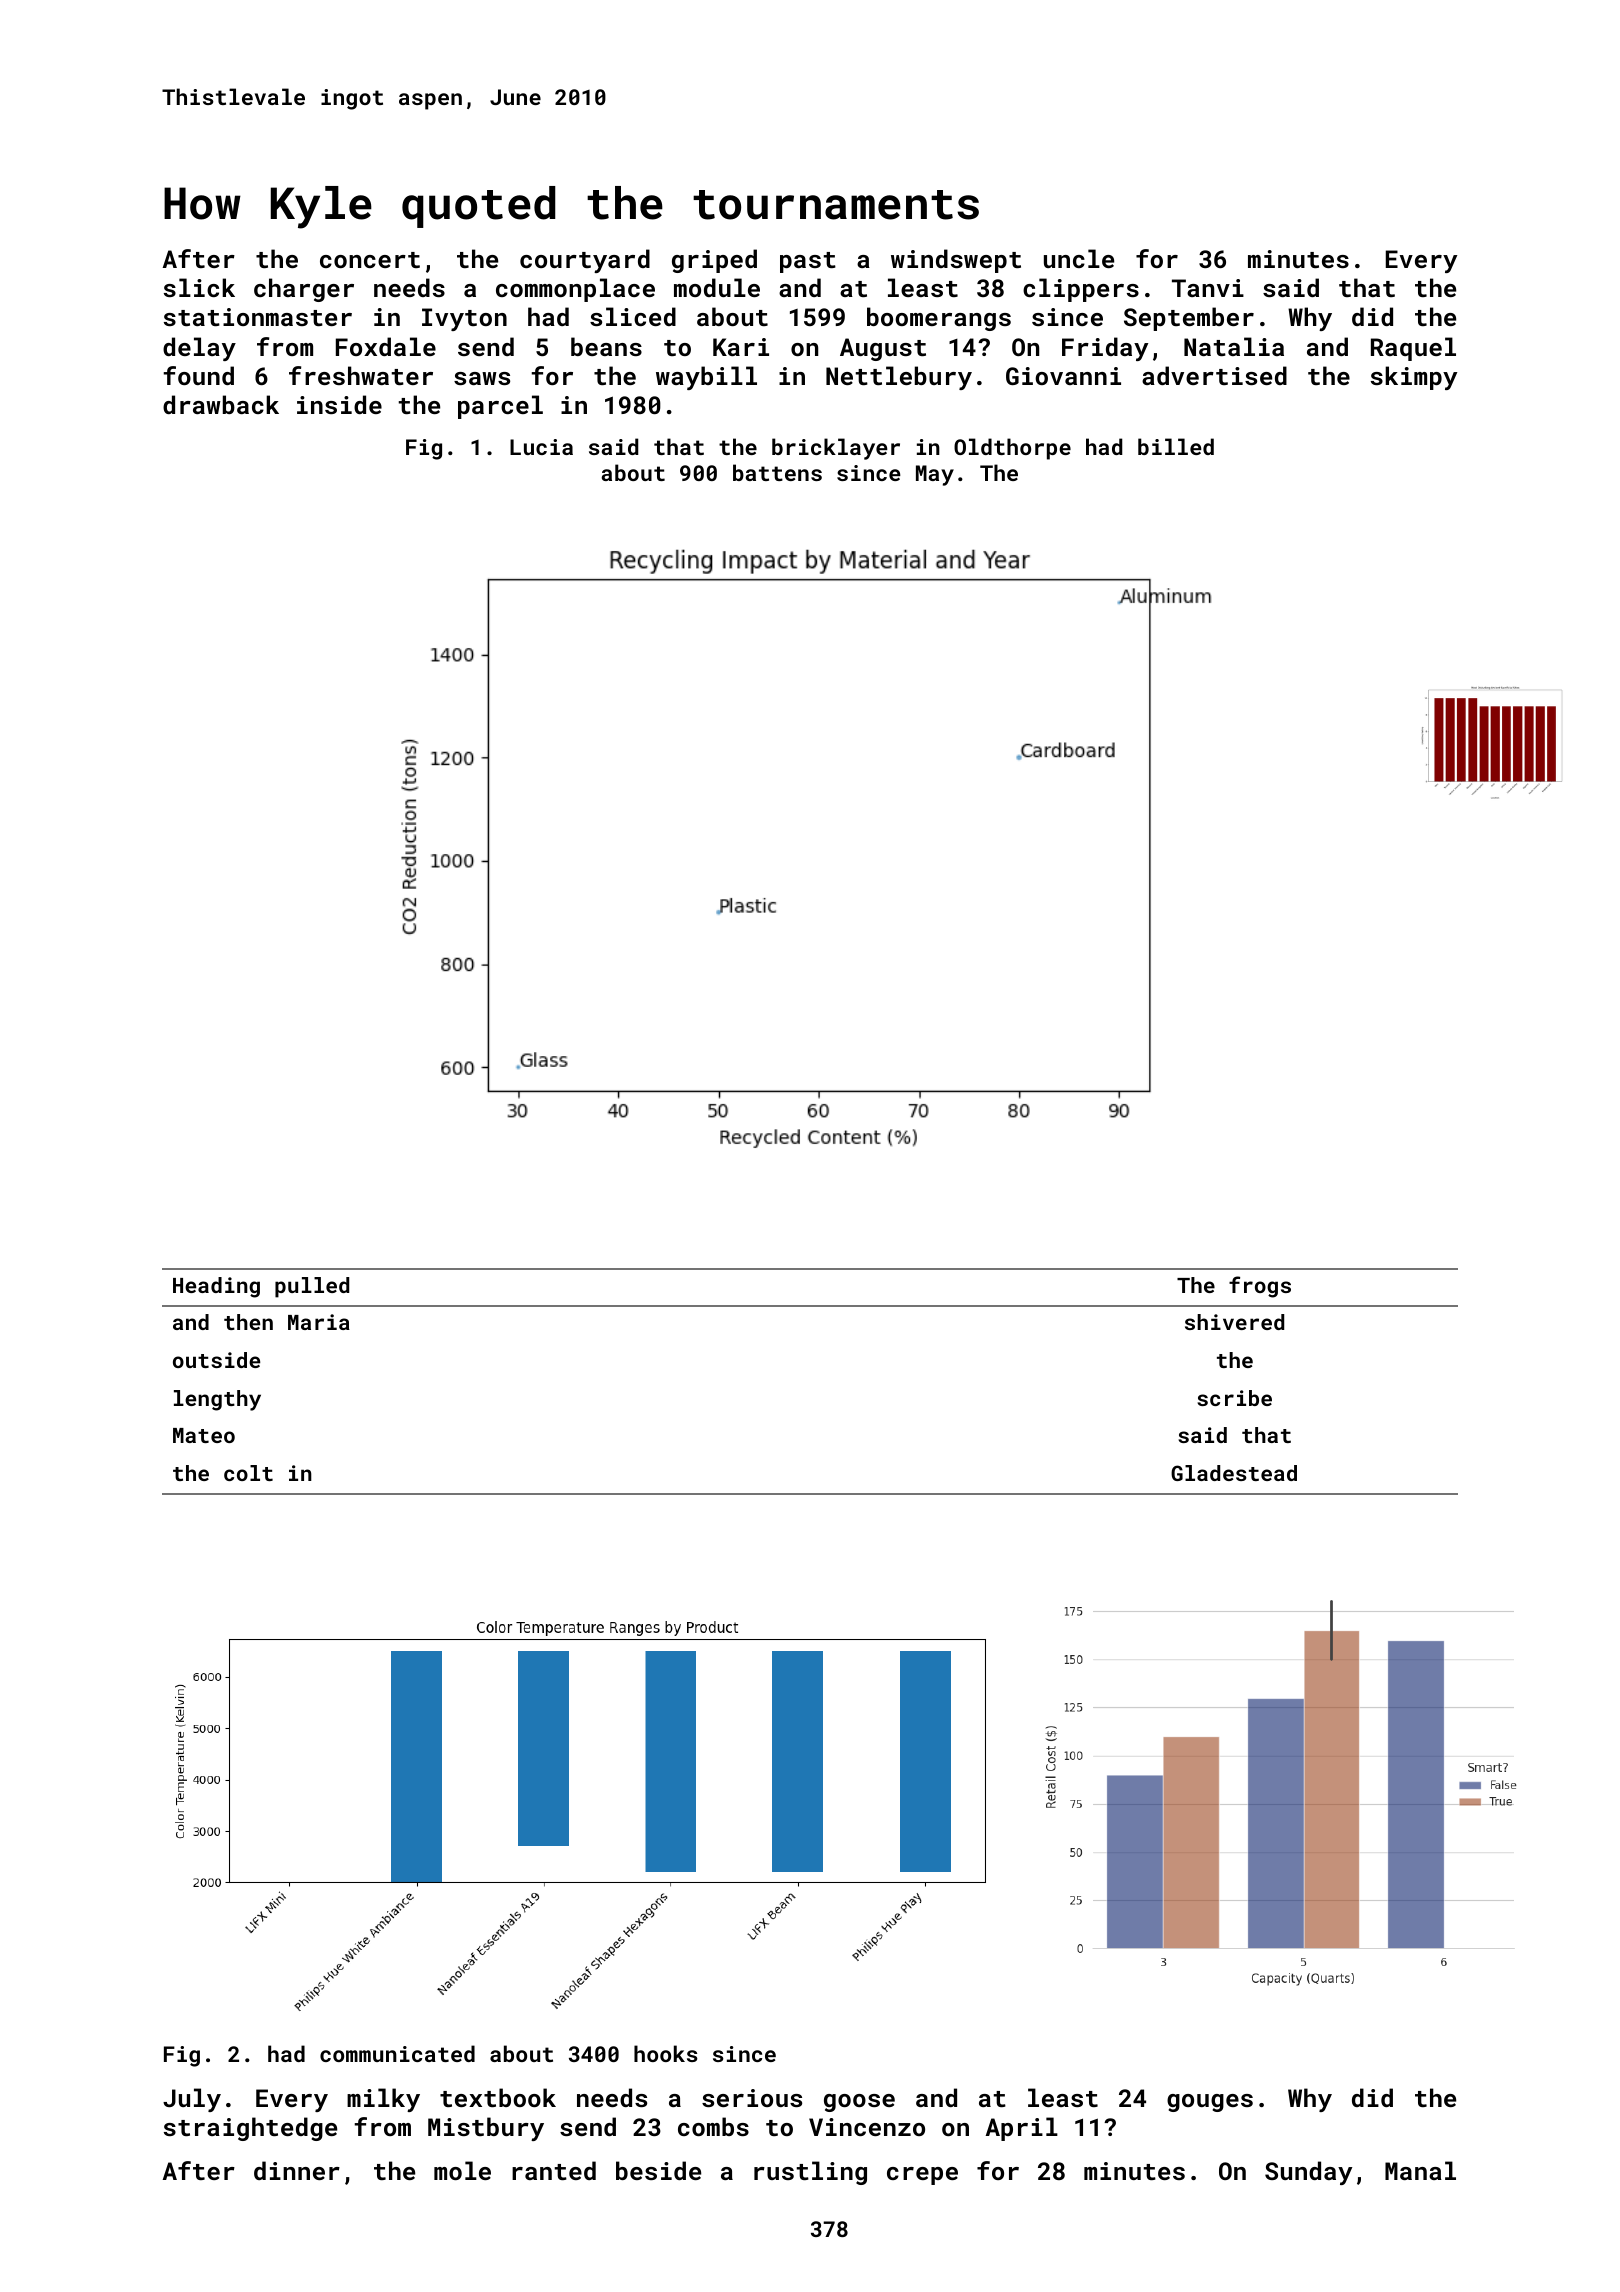 This screenshot has width=1620, height=2292. What do you see at coordinates (1210, 2103) in the screenshot?
I see `gouges` at bounding box center [1210, 2103].
